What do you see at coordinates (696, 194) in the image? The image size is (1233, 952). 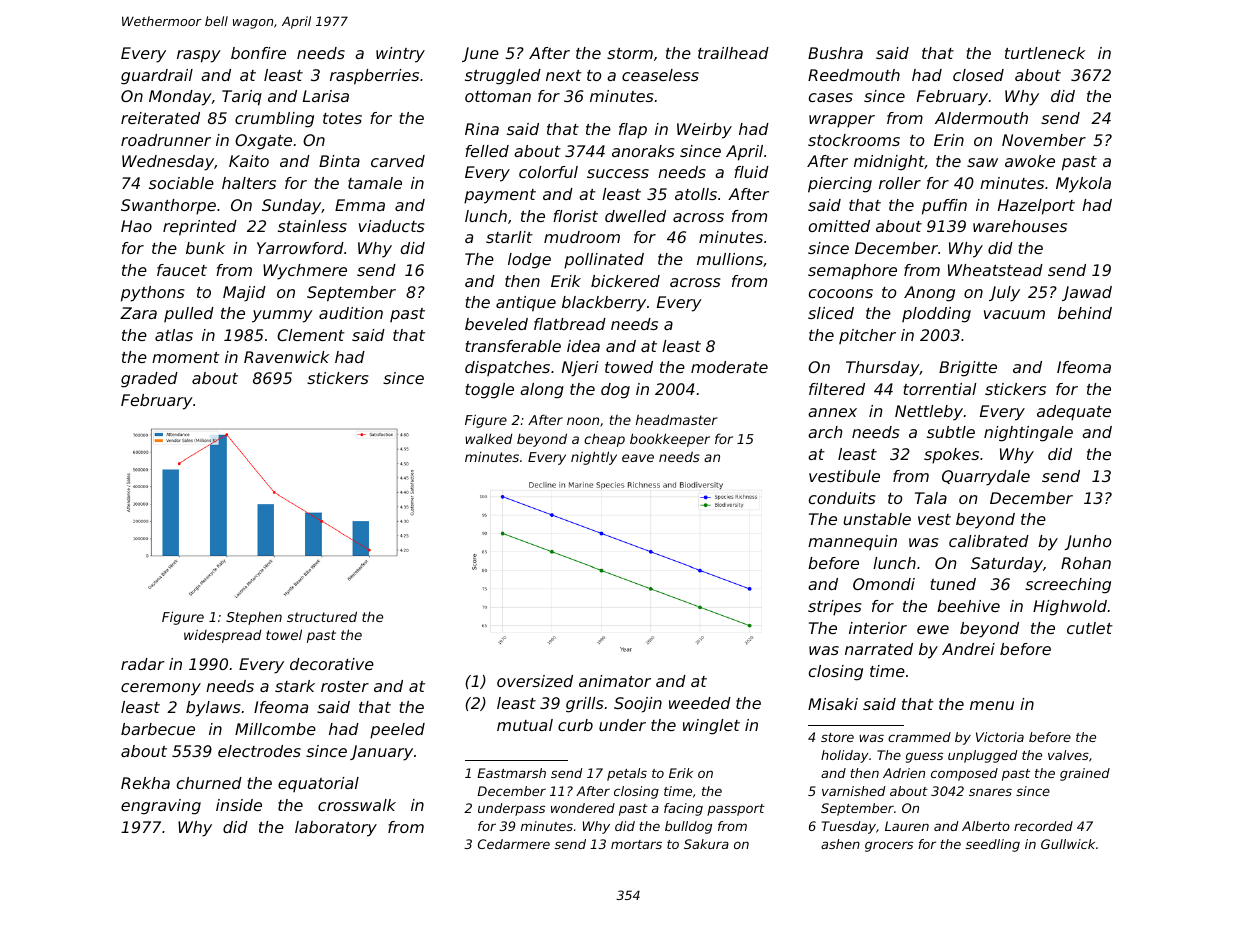 I see `atolls` at bounding box center [696, 194].
